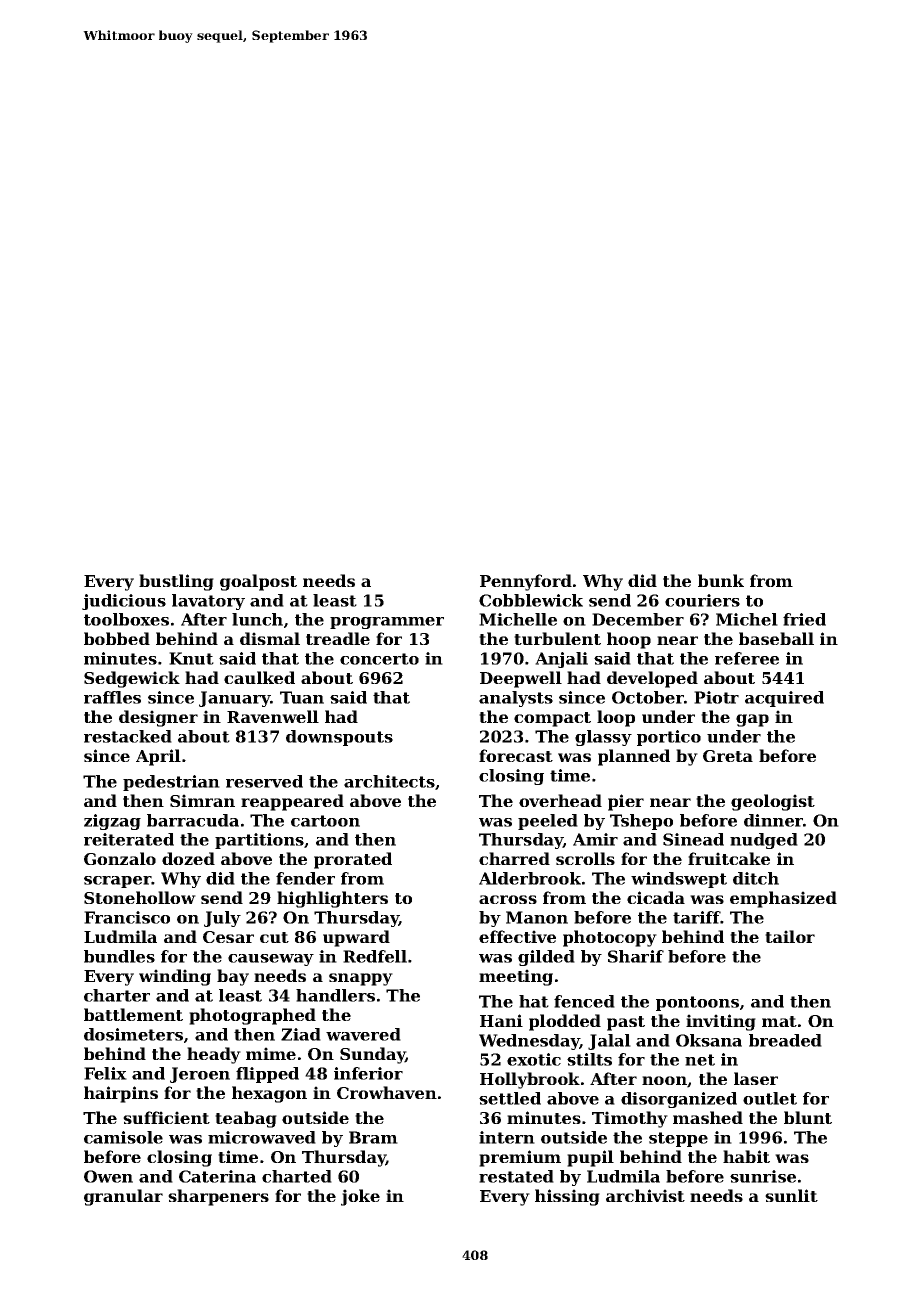 This screenshot has height=1314, width=924. I want to click on concerto, so click(379, 659).
